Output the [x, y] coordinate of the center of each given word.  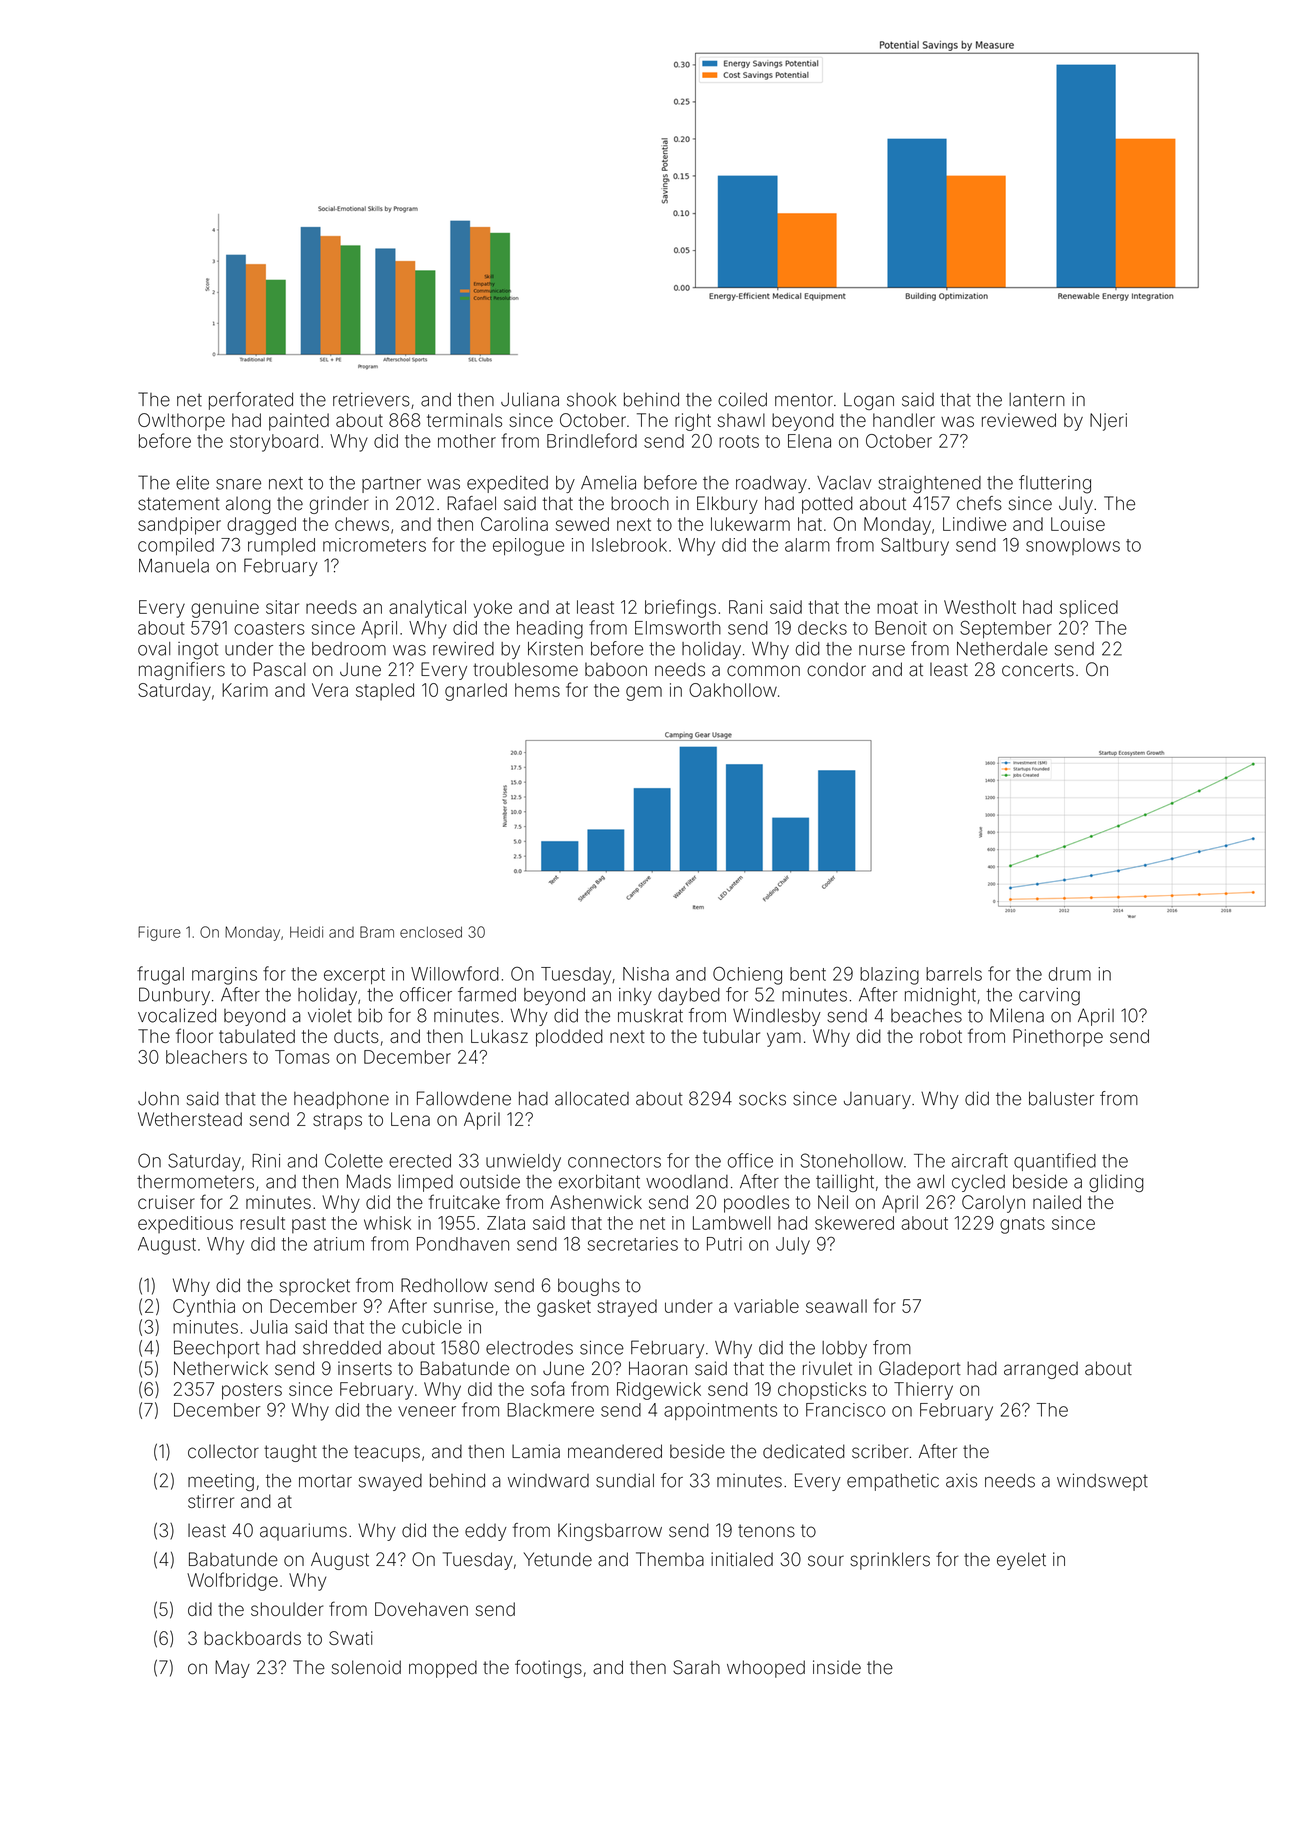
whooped [766, 1669]
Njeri [1108, 422]
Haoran [658, 1368]
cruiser [166, 1202]
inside [837, 1667]
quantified [1055, 1162]
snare [238, 484]
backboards [252, 1638]
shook [591, 400]
